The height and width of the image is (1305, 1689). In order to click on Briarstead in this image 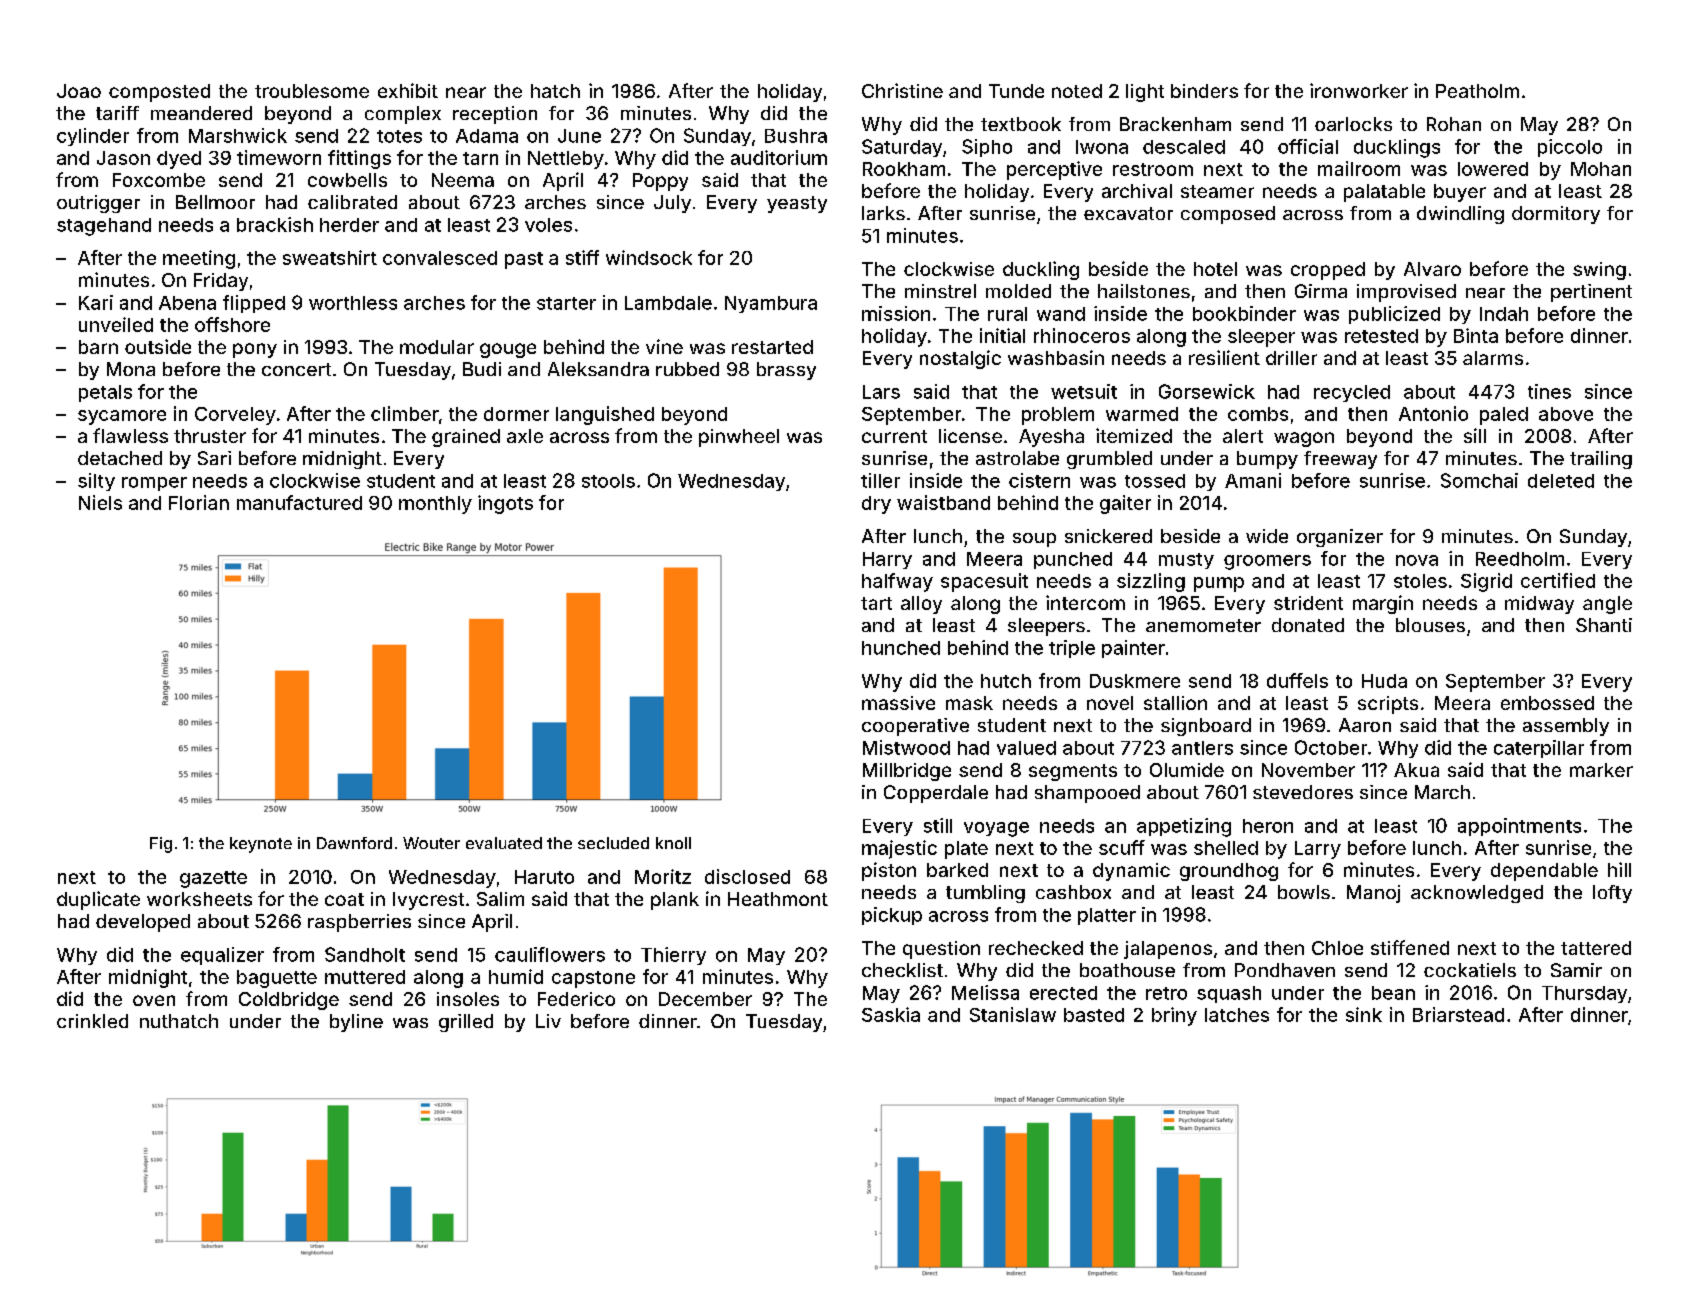, I will do `click(1458, 1014)`.
